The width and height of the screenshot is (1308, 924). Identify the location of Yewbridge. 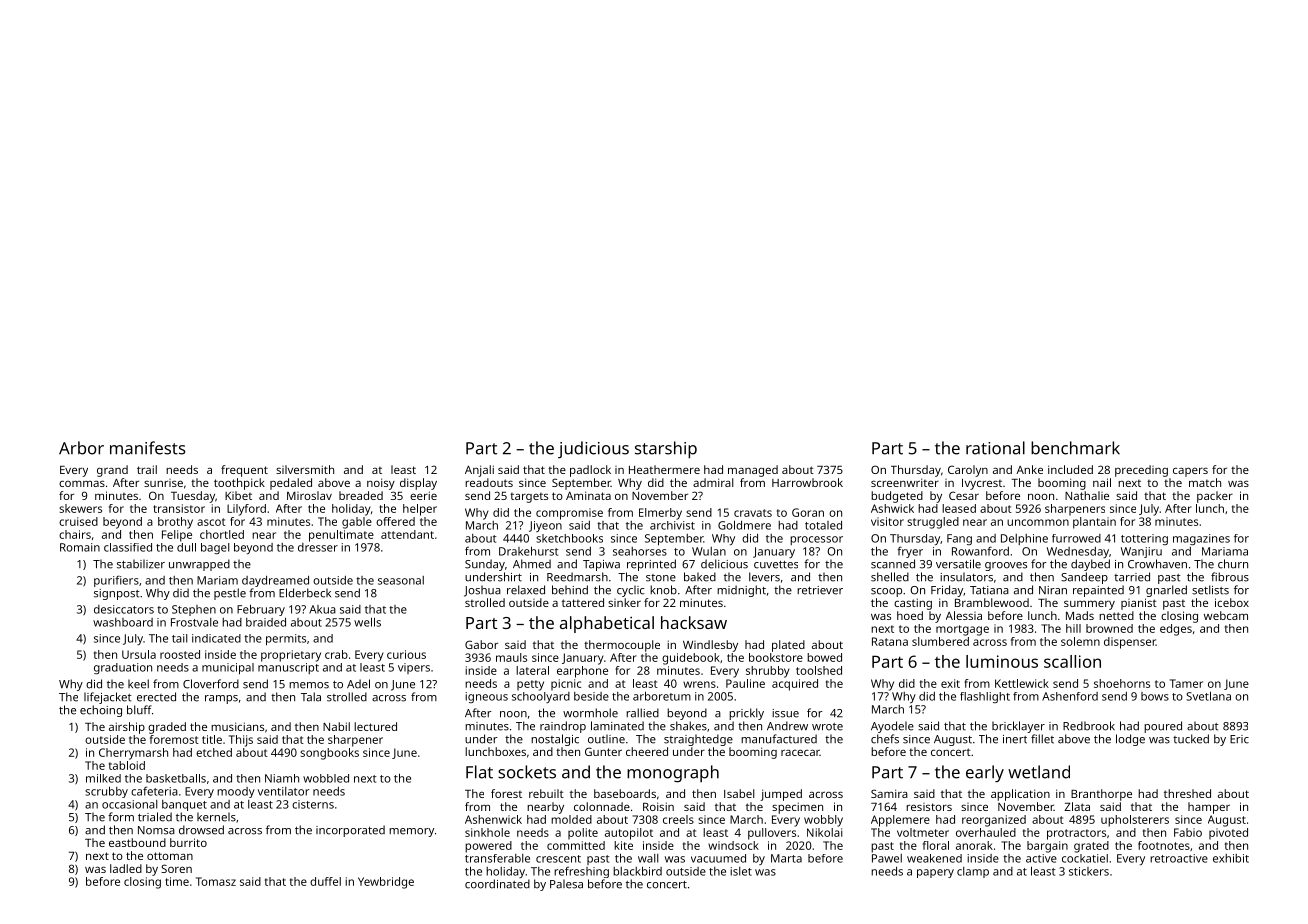
(386, 883).
